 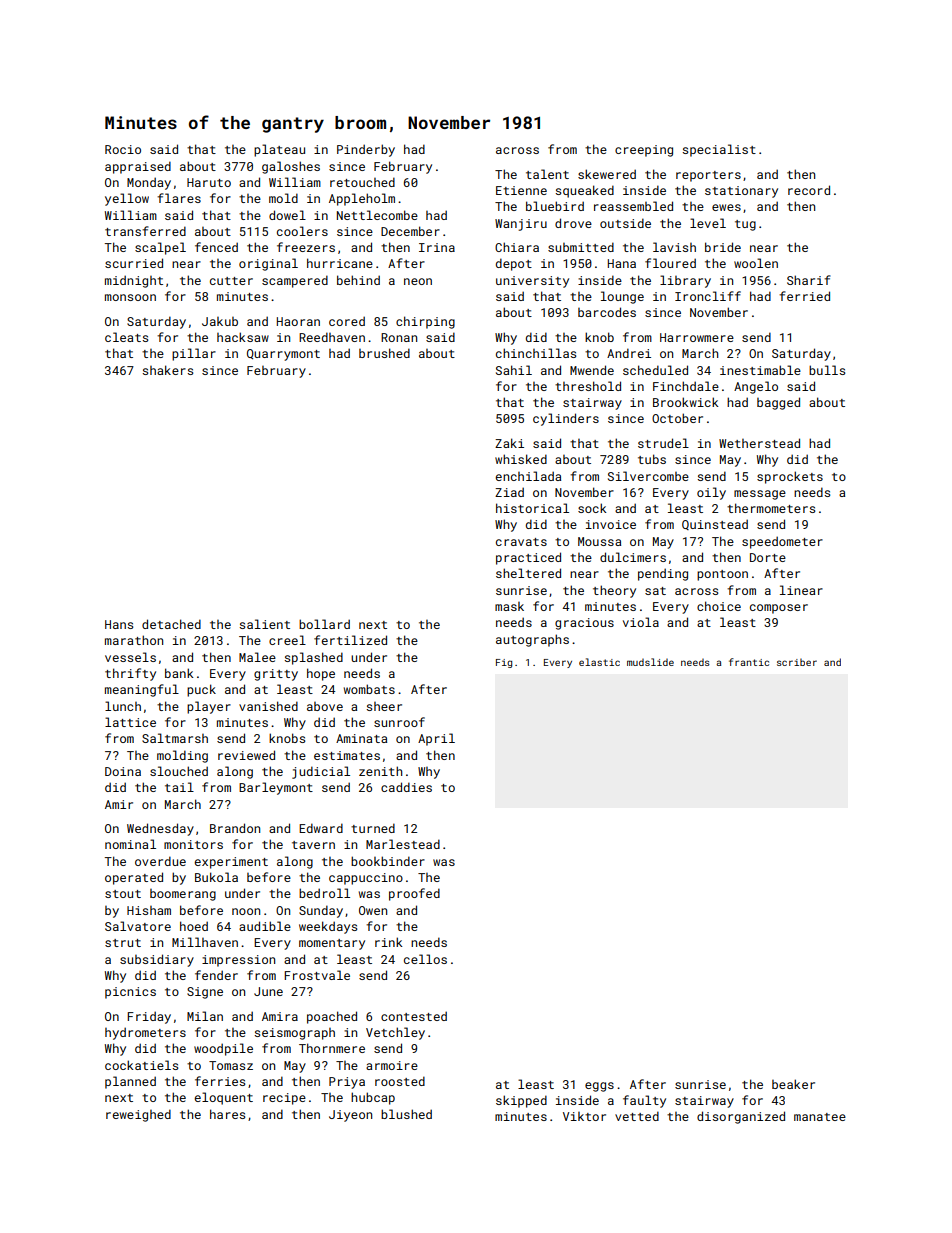 What do you see at coordinates (279, 150) in the document?
I see `plateau` at bounding box center [279, 150].
